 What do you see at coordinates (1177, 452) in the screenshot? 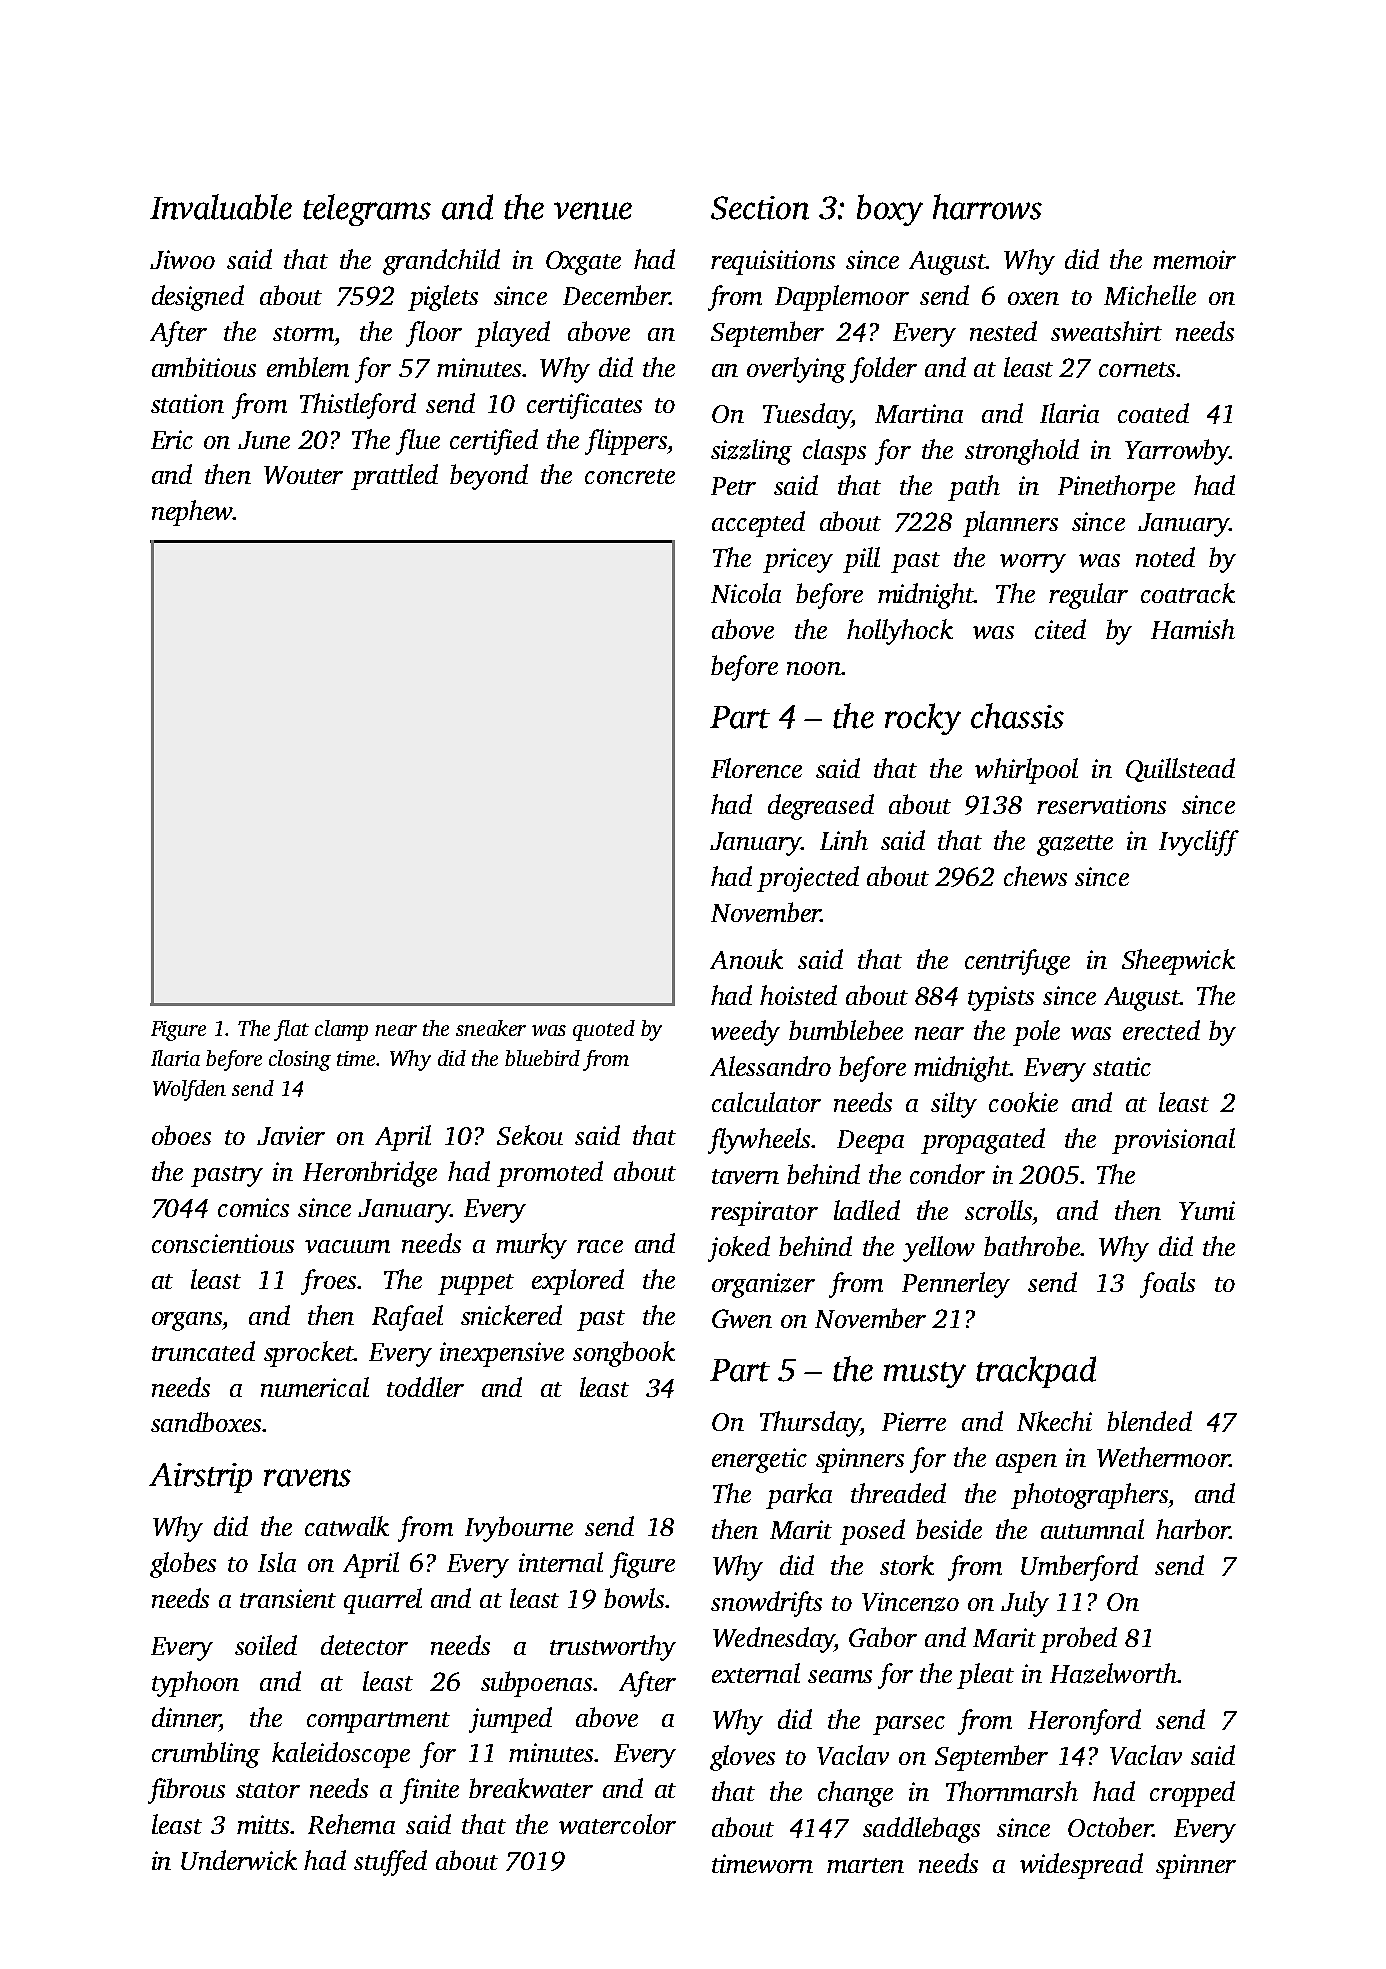
I see `Yarrowby` at bounding box center [1177, 452].
